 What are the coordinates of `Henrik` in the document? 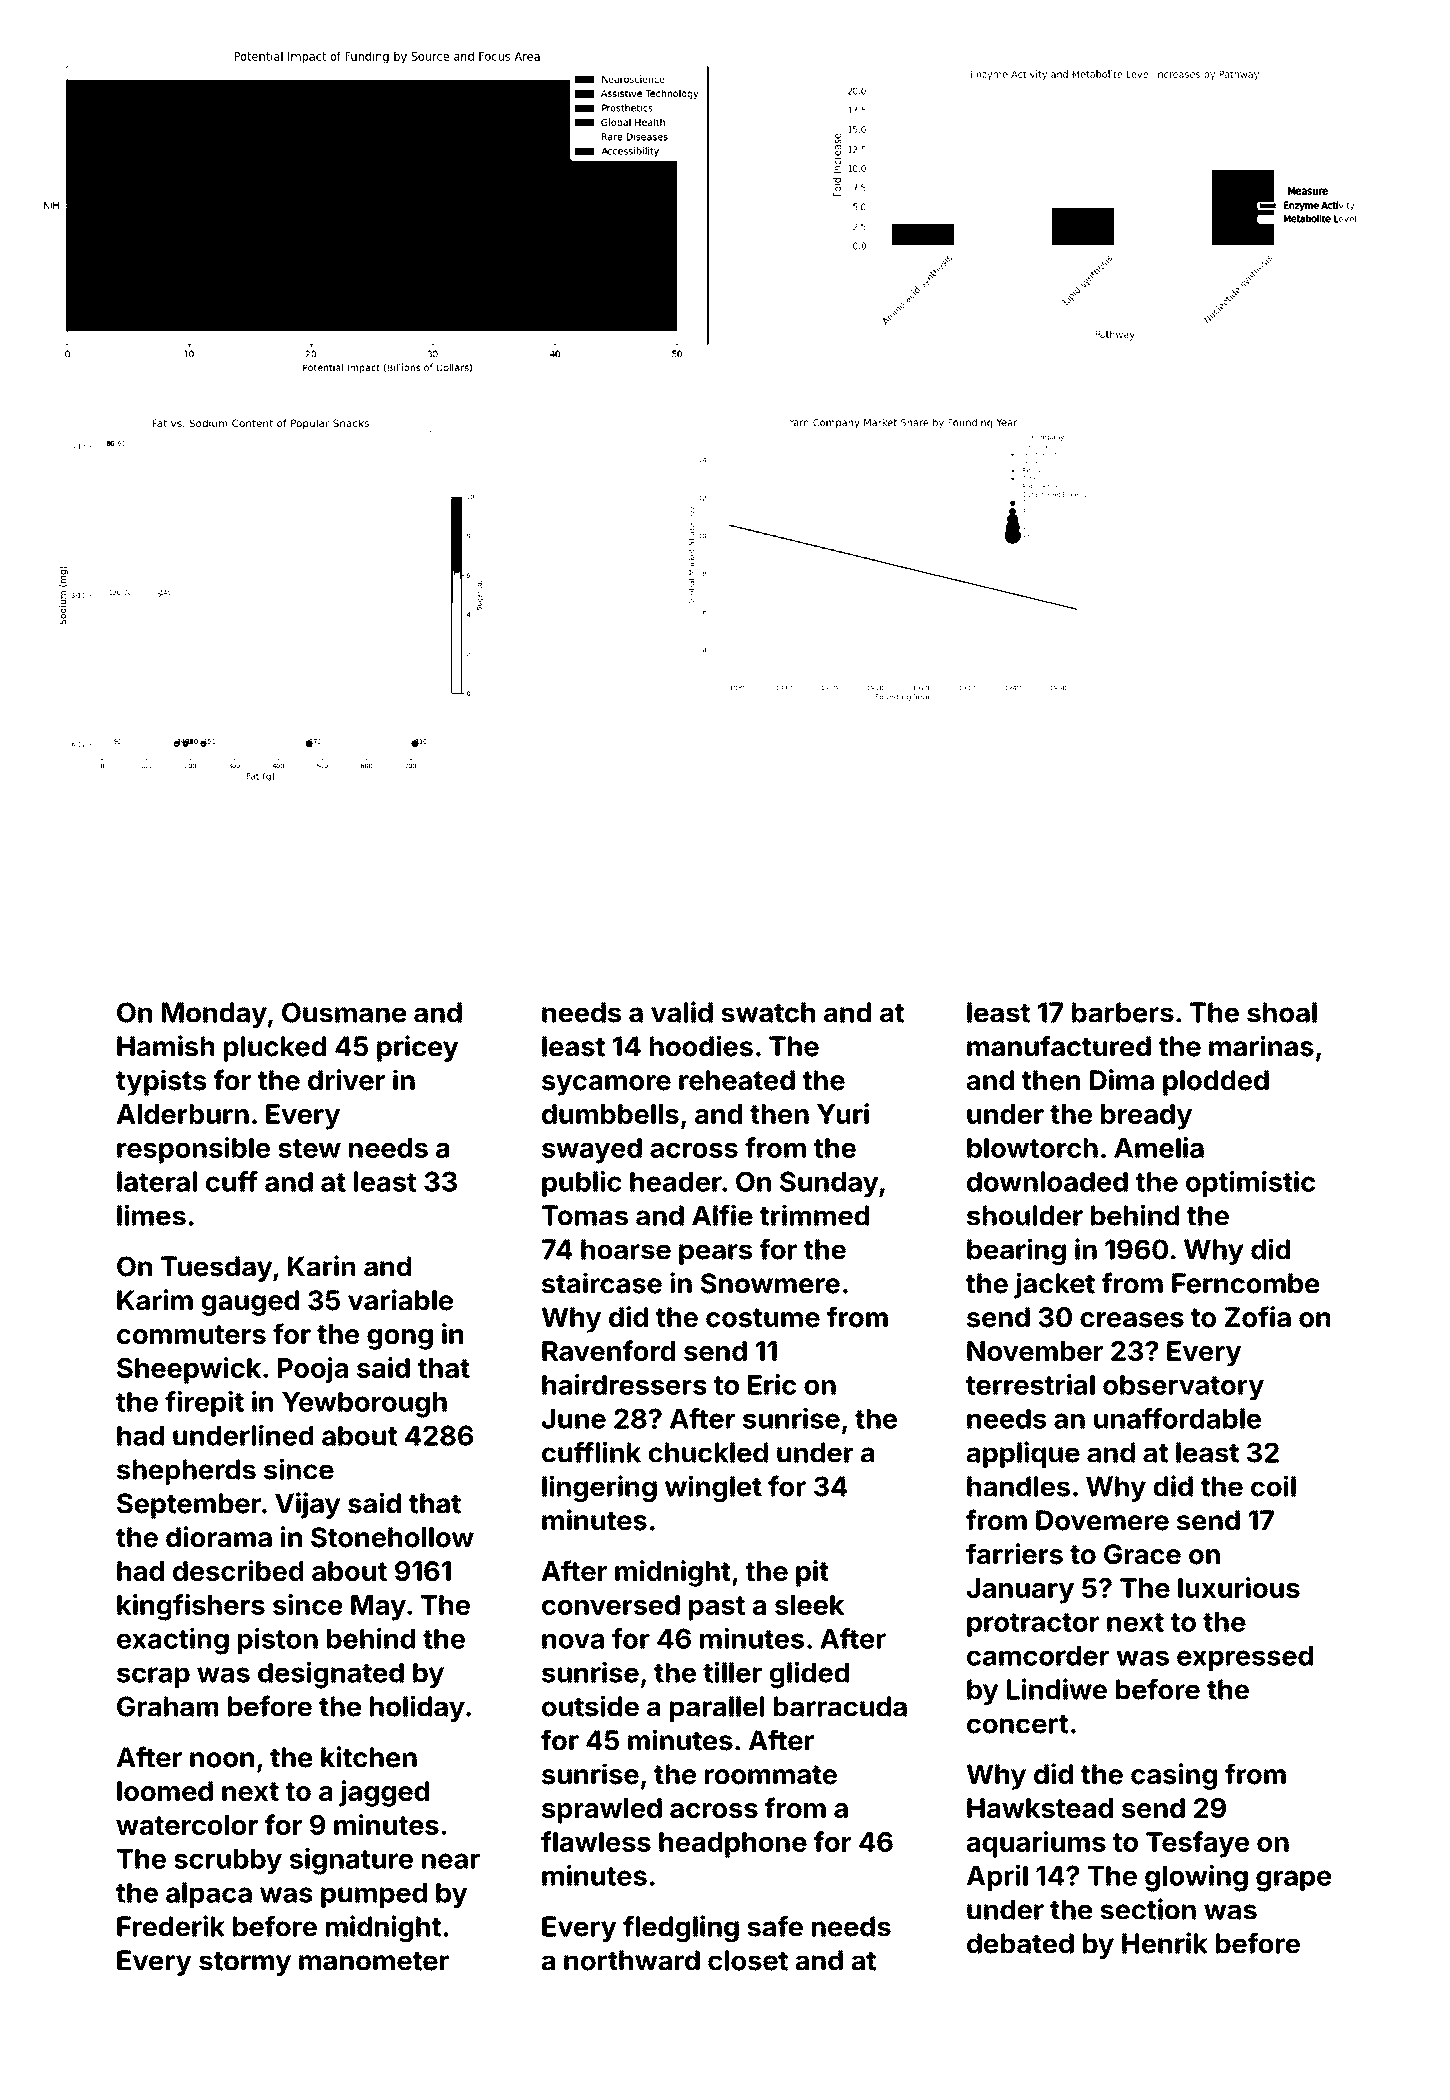 It's located at (1165, 1943).
